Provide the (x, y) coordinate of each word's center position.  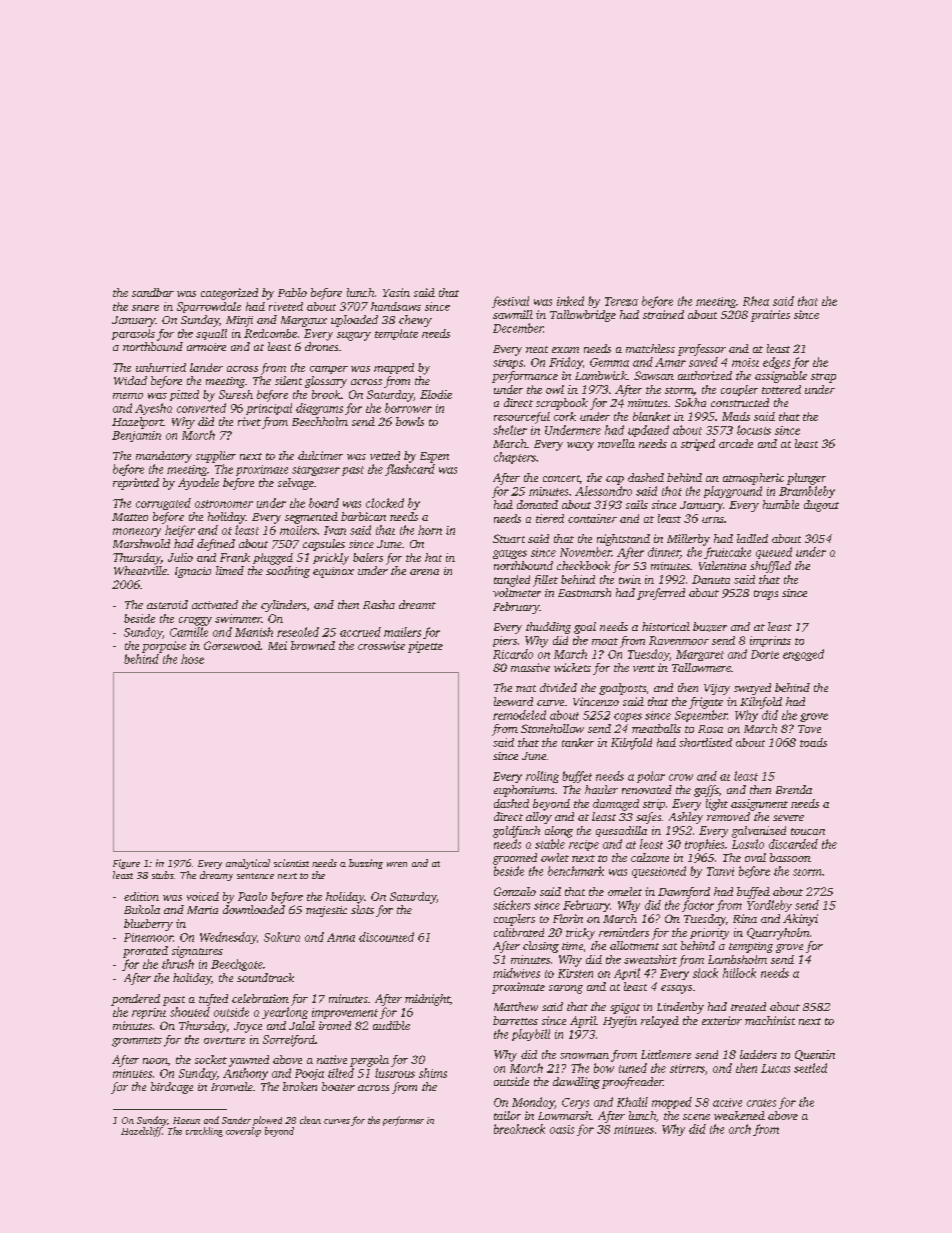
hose (192, 659)
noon (155, 1061)
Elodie (436, 394)
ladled (752, 538)
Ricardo (513, 654)
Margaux (304, 321)
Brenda (794, 789)
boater (338, 1086)
